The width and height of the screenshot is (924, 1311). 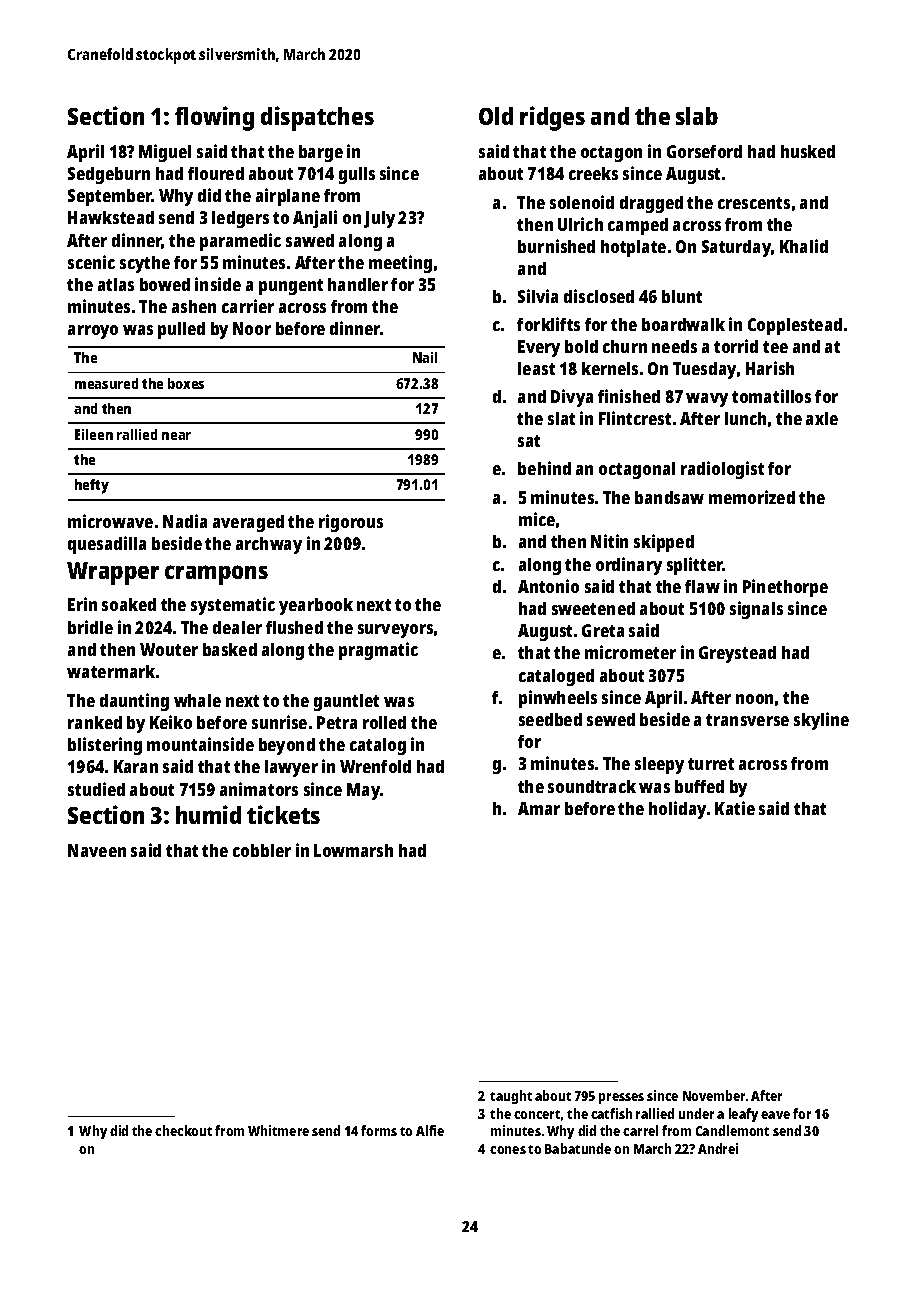 What do you see at coordinates (214, 118) in the screenshot?
I see `flowing` at bounding box center [214, 118].
